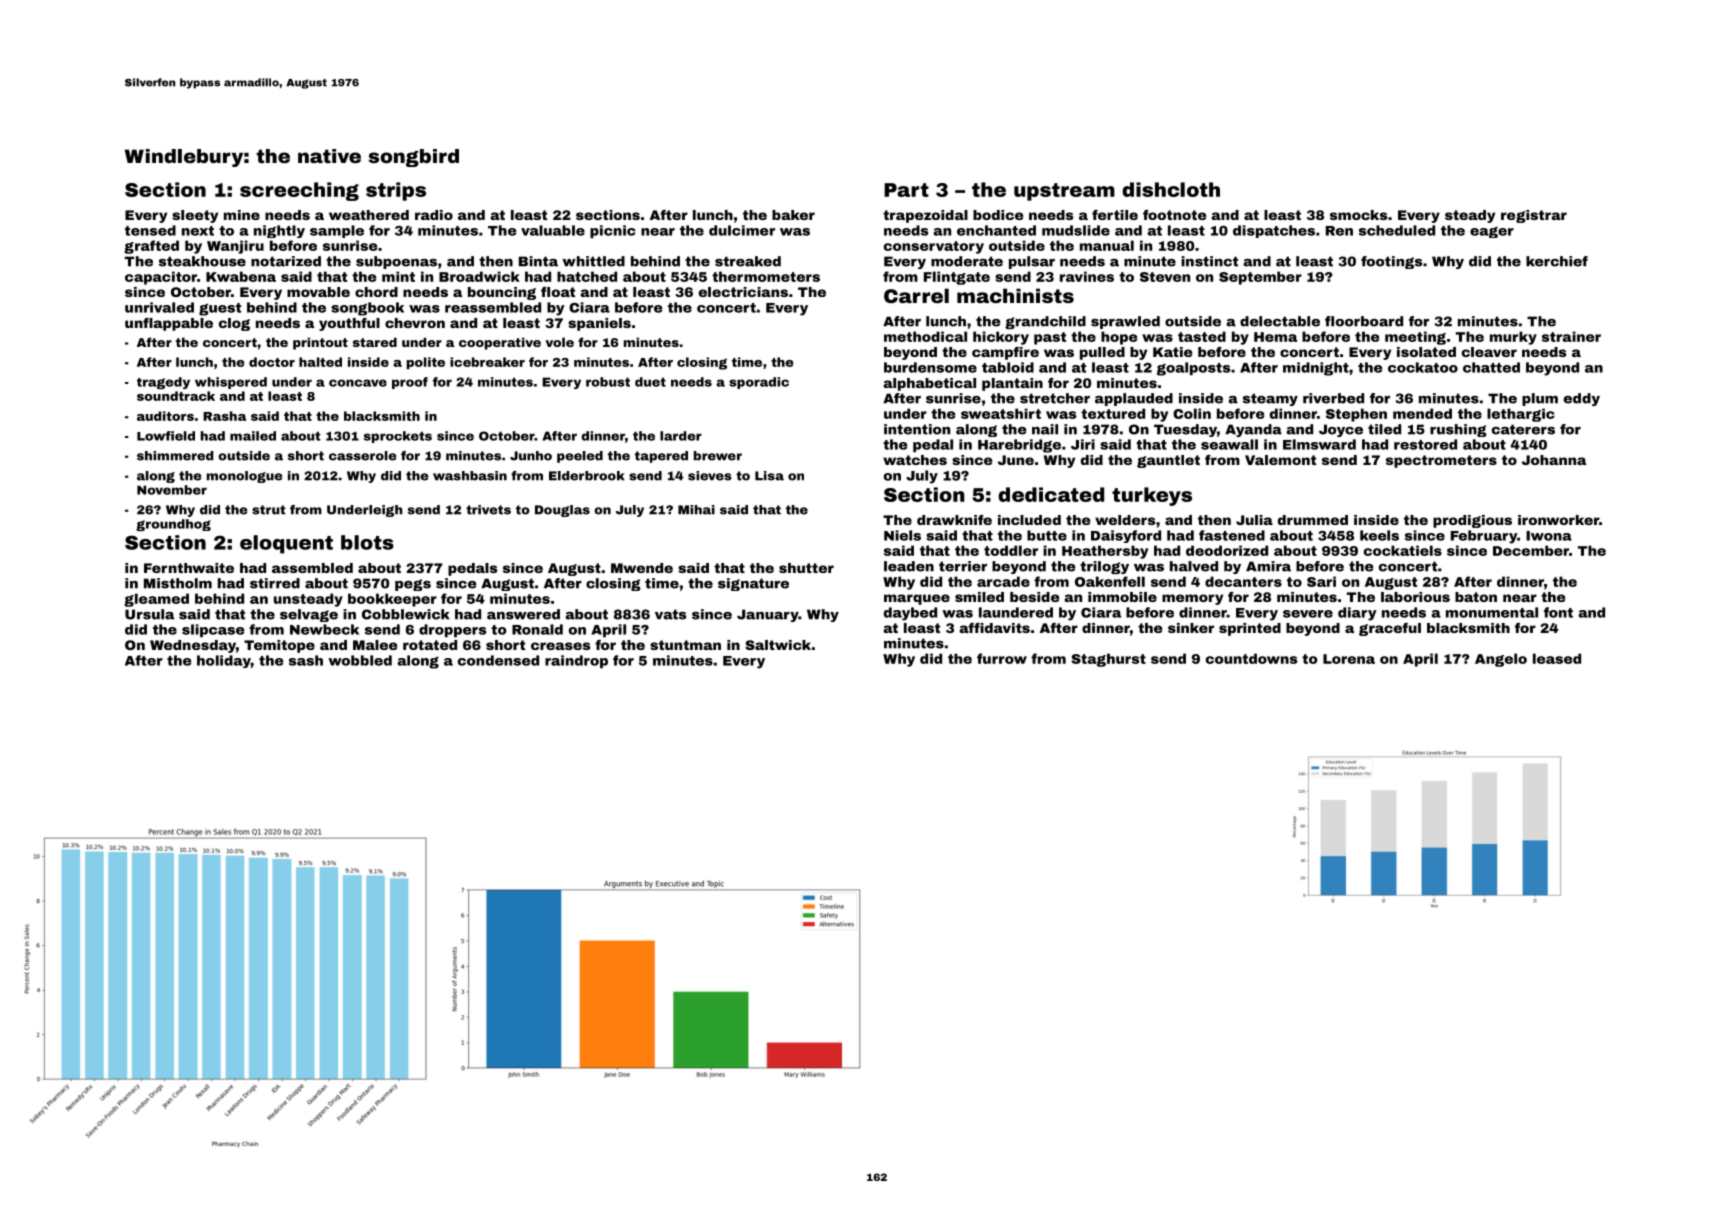 The width and height of the document is (1732, 1225). I want to click on font, so click(1558, 612).
